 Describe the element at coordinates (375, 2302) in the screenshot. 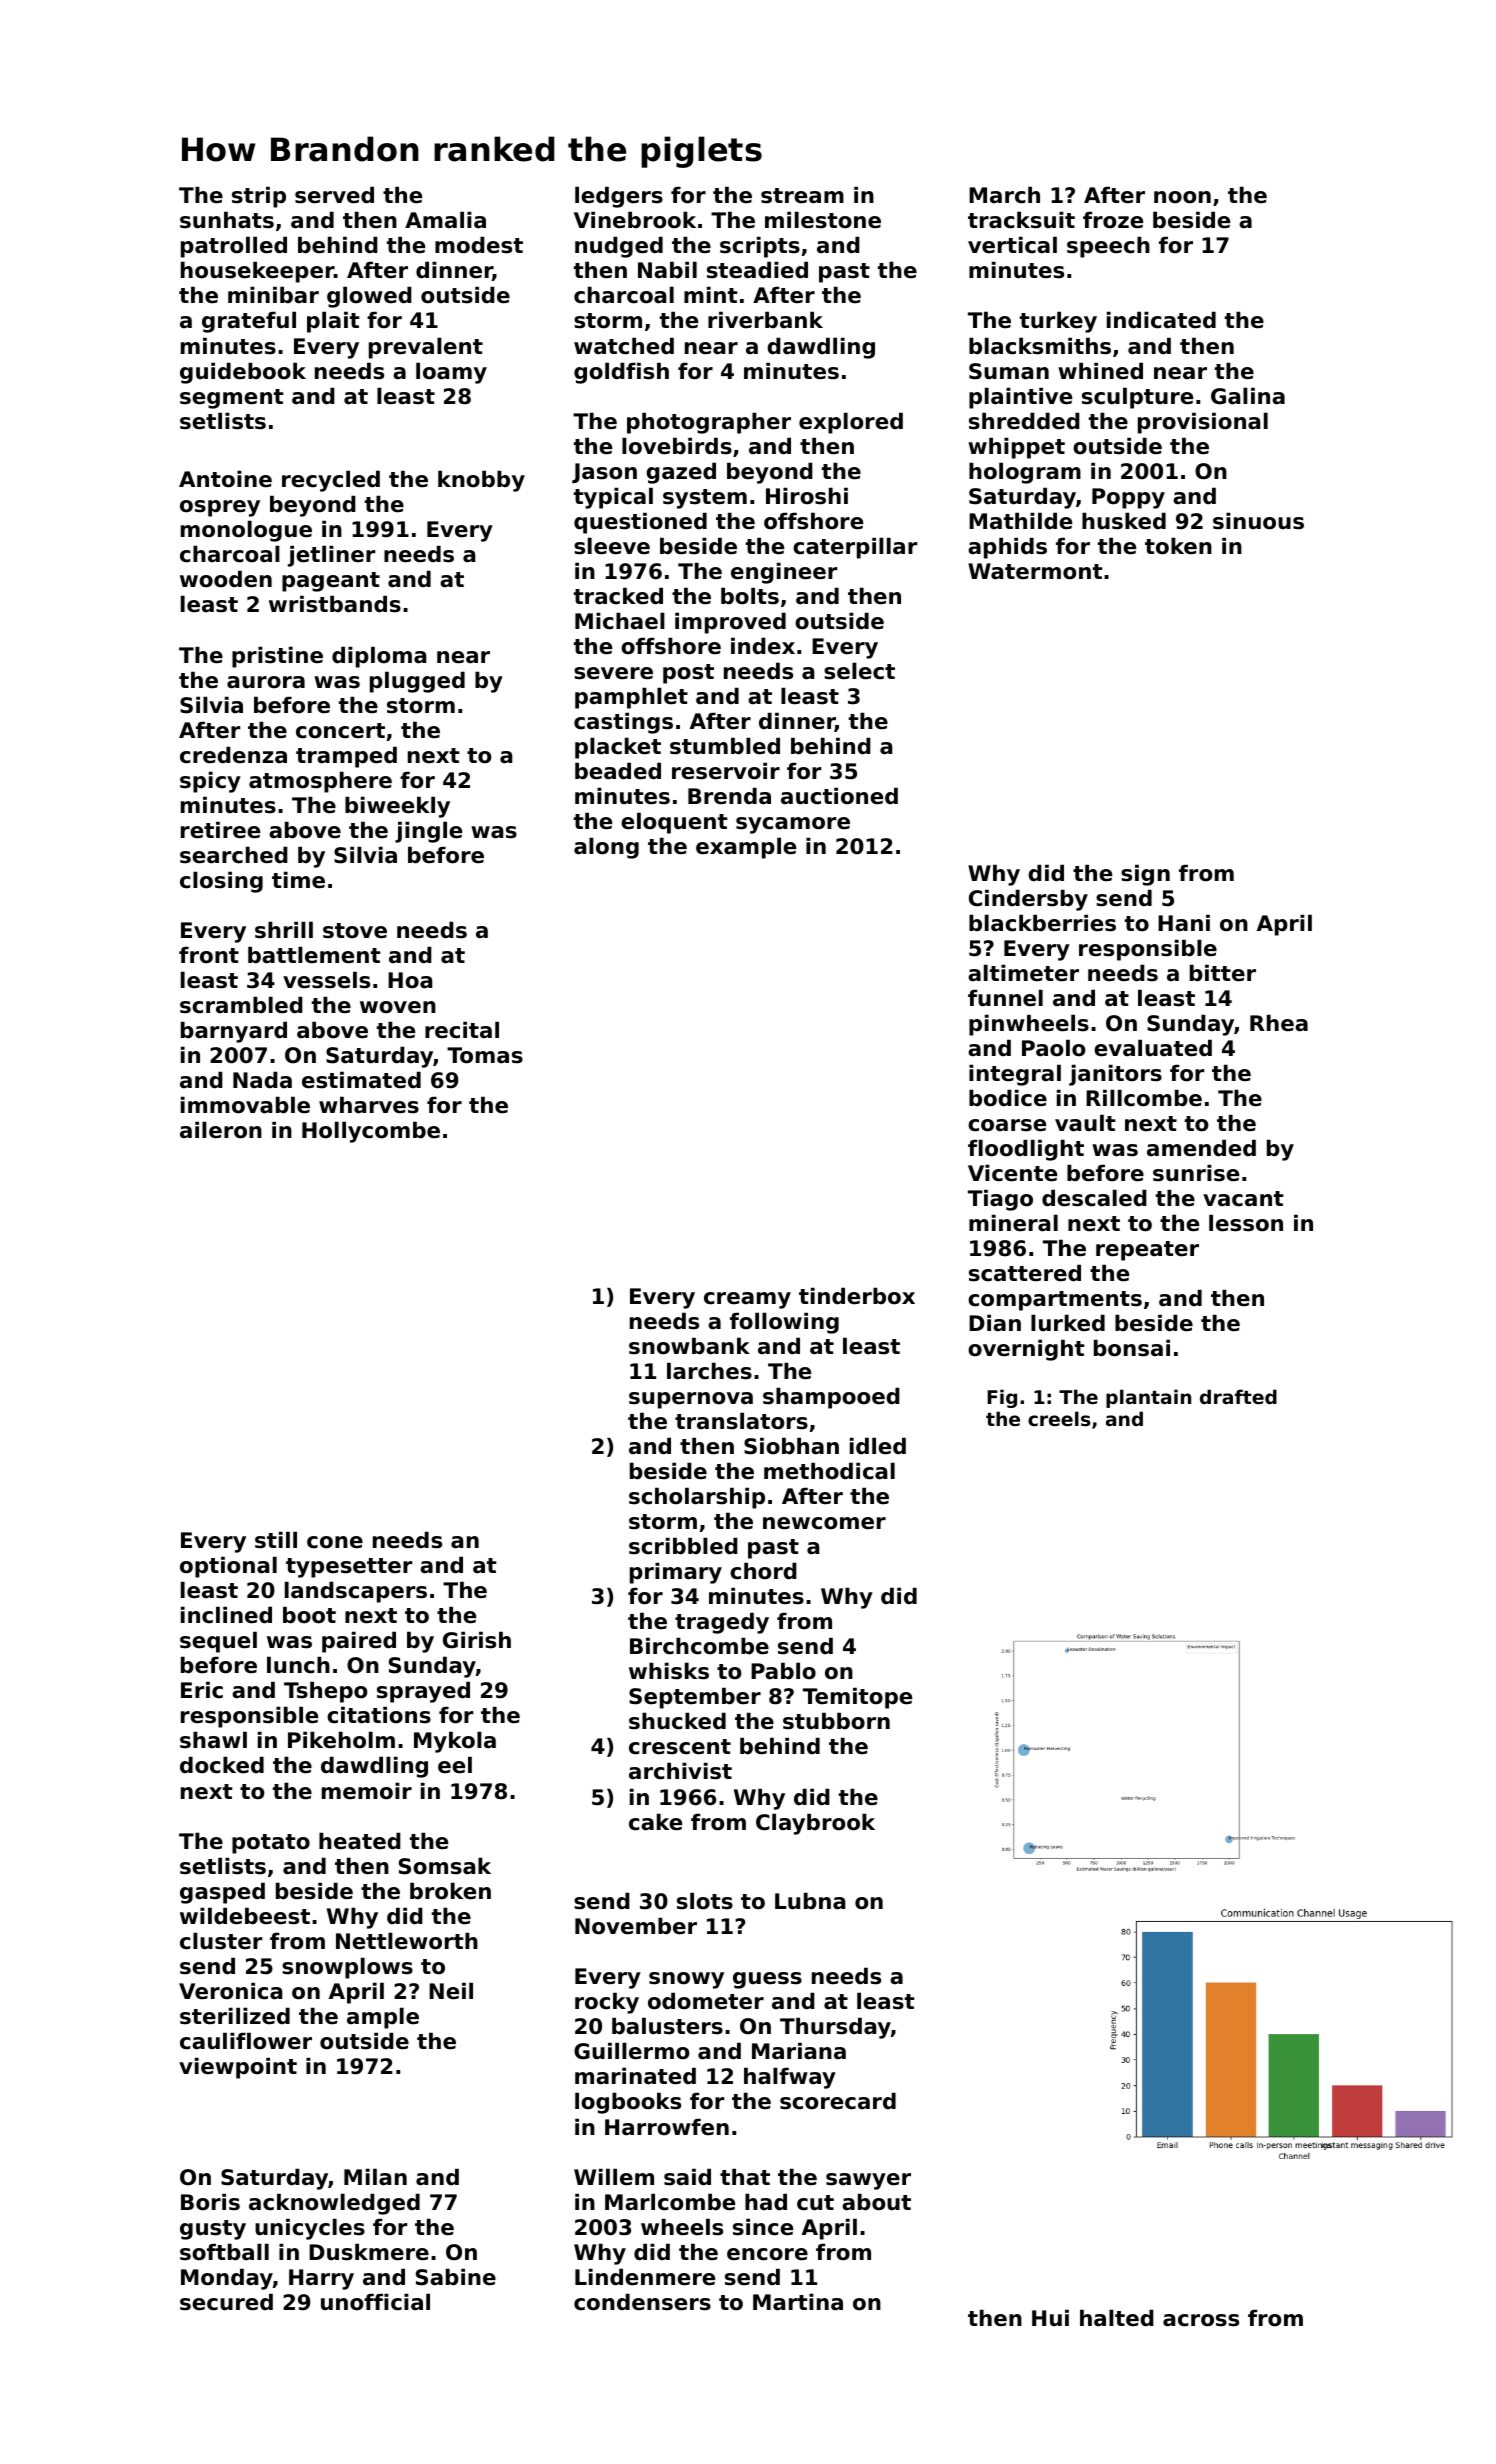

I see `unofficial` at that location.
